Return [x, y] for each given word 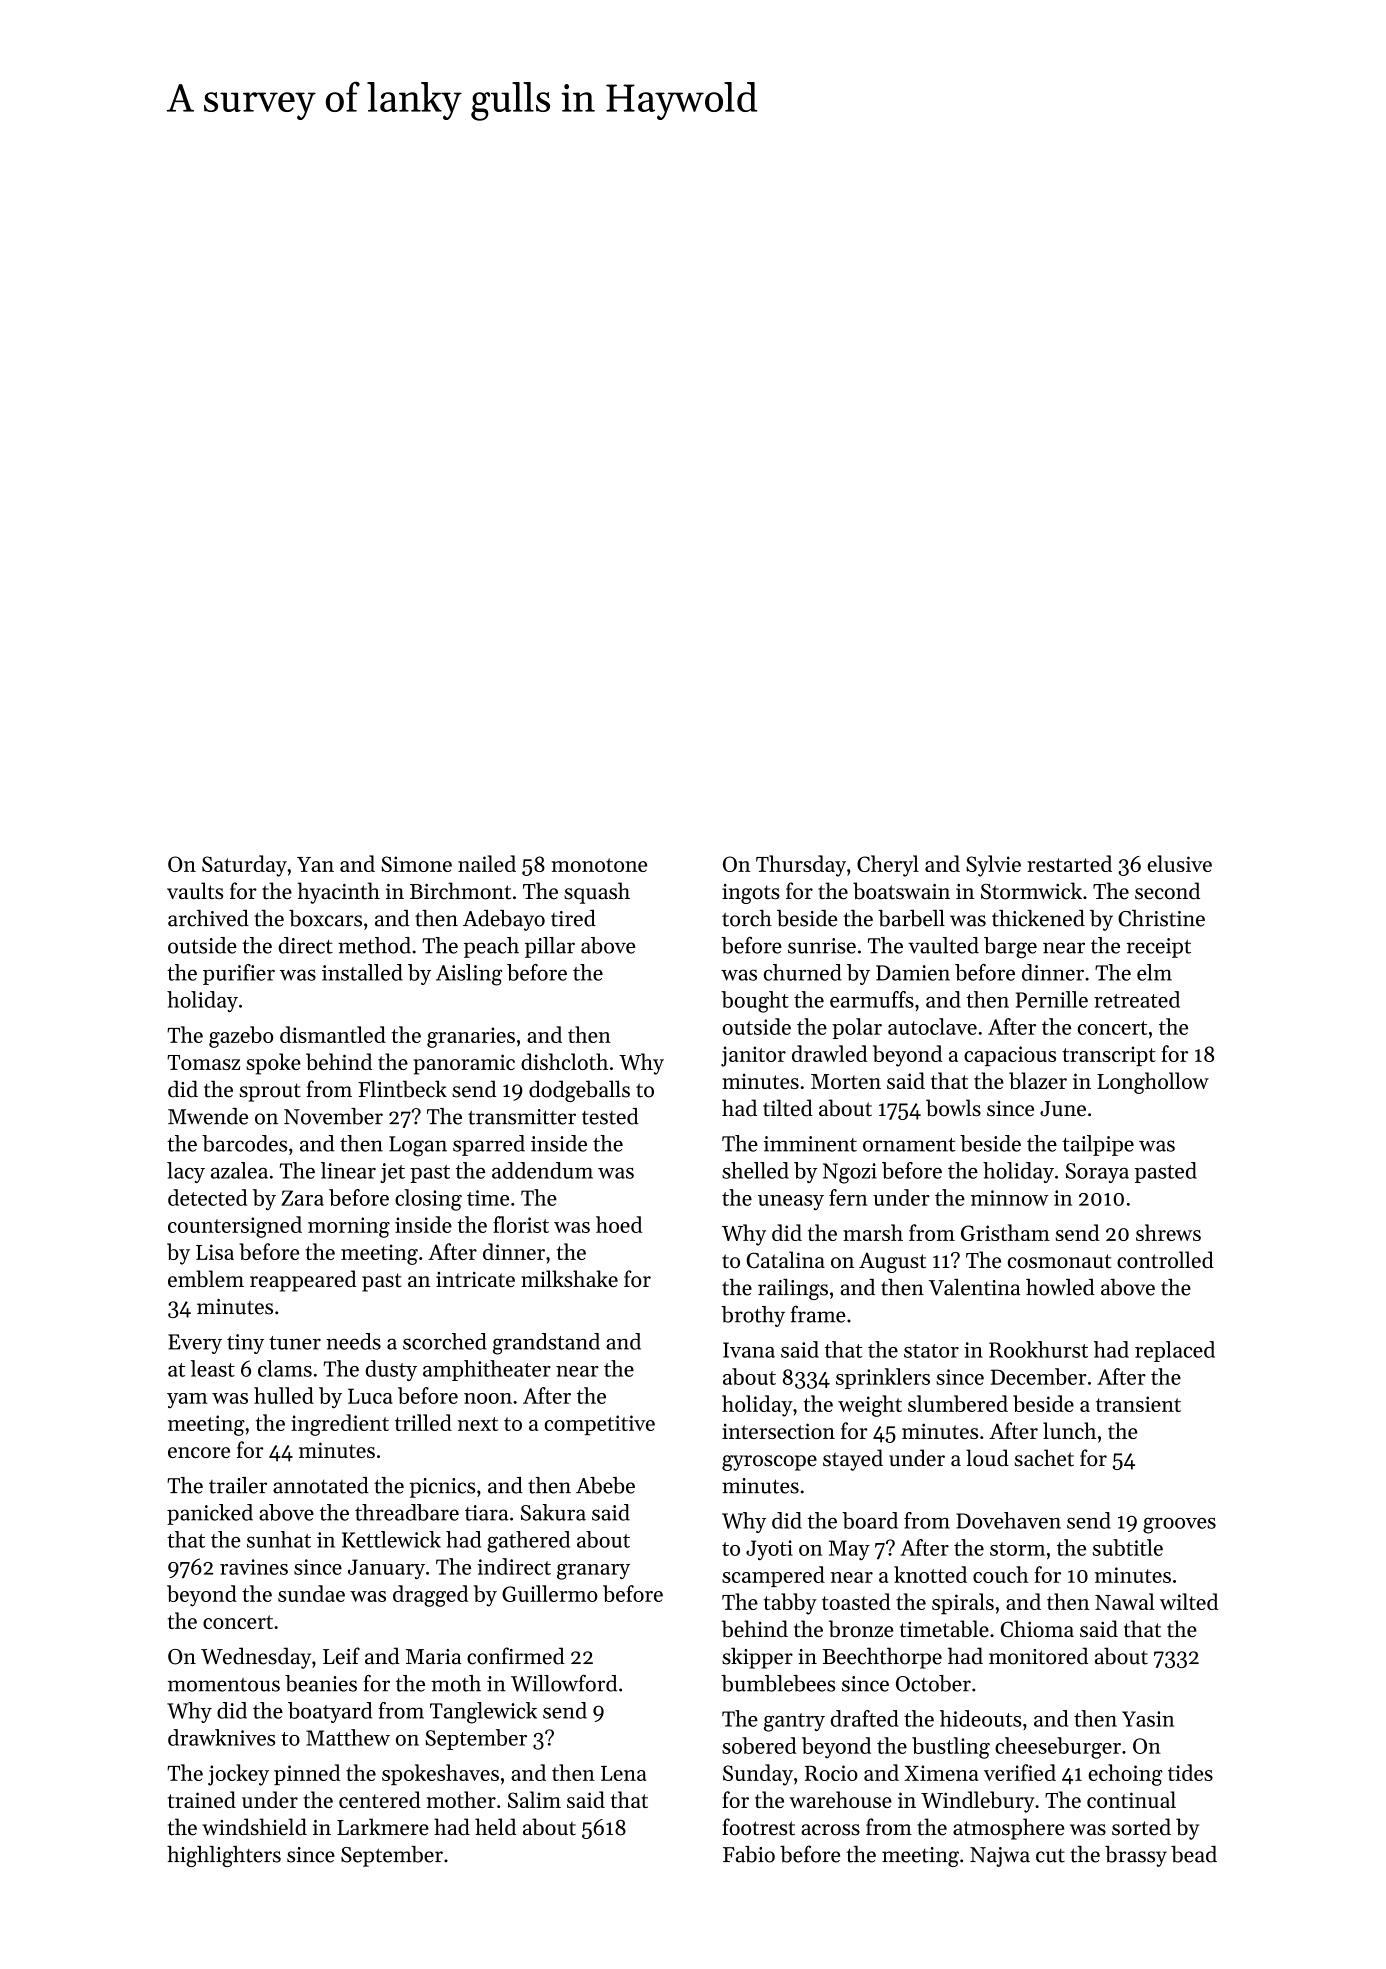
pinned [307, 1774]
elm [1154, 972]
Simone [416, 864]
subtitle [1128, 1547]
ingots [751, 894]
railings [793, 1289]
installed [362, 972]
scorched [445, 1341]
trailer [238, 1485]
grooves [1179, 1525]
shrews [1168, 1232]
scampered [773, 1576]
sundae [311, 1593]
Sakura [553, 1512]
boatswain [901, 891]
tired [573, 918]
